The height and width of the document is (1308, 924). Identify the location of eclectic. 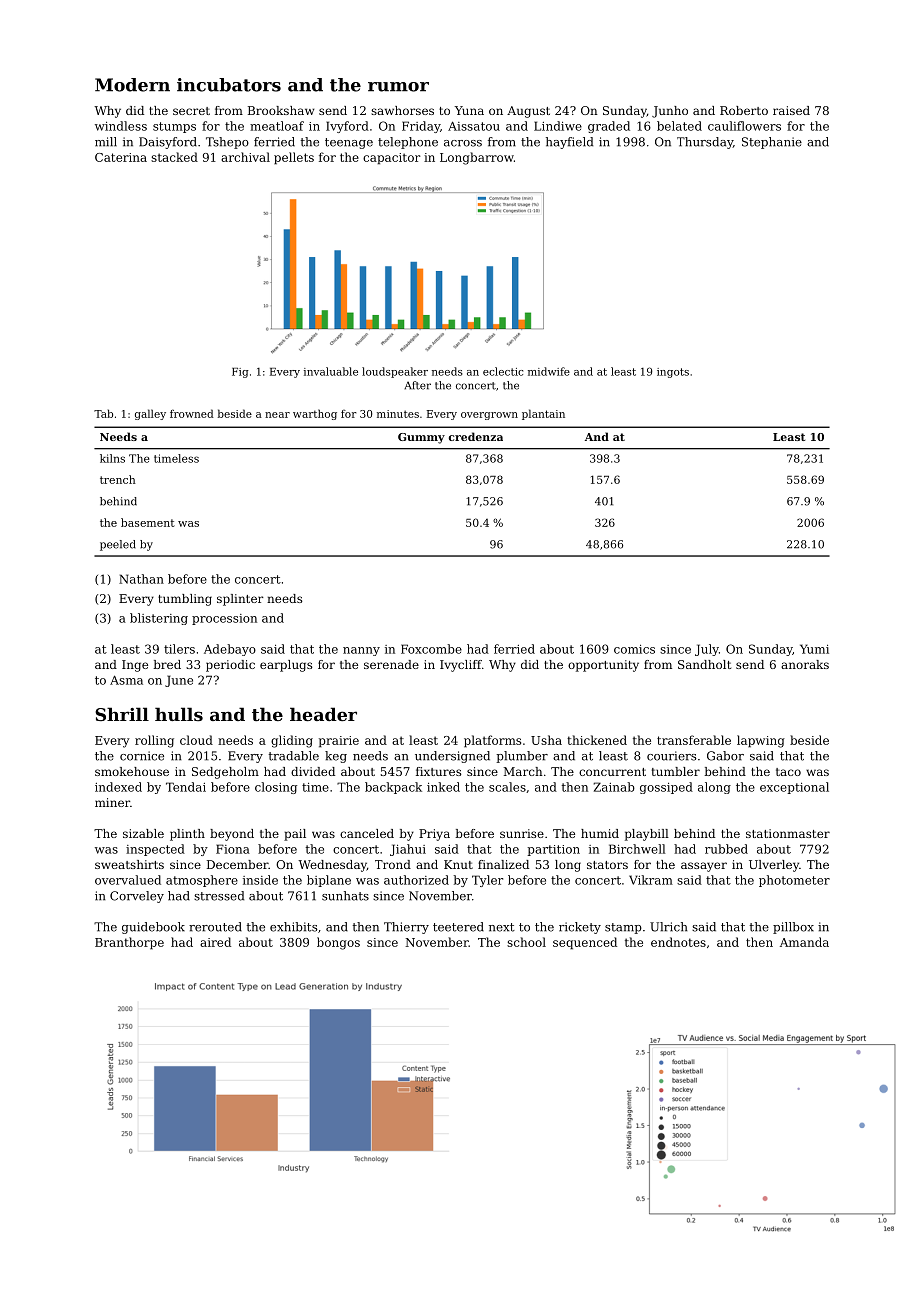
(503, 371).
